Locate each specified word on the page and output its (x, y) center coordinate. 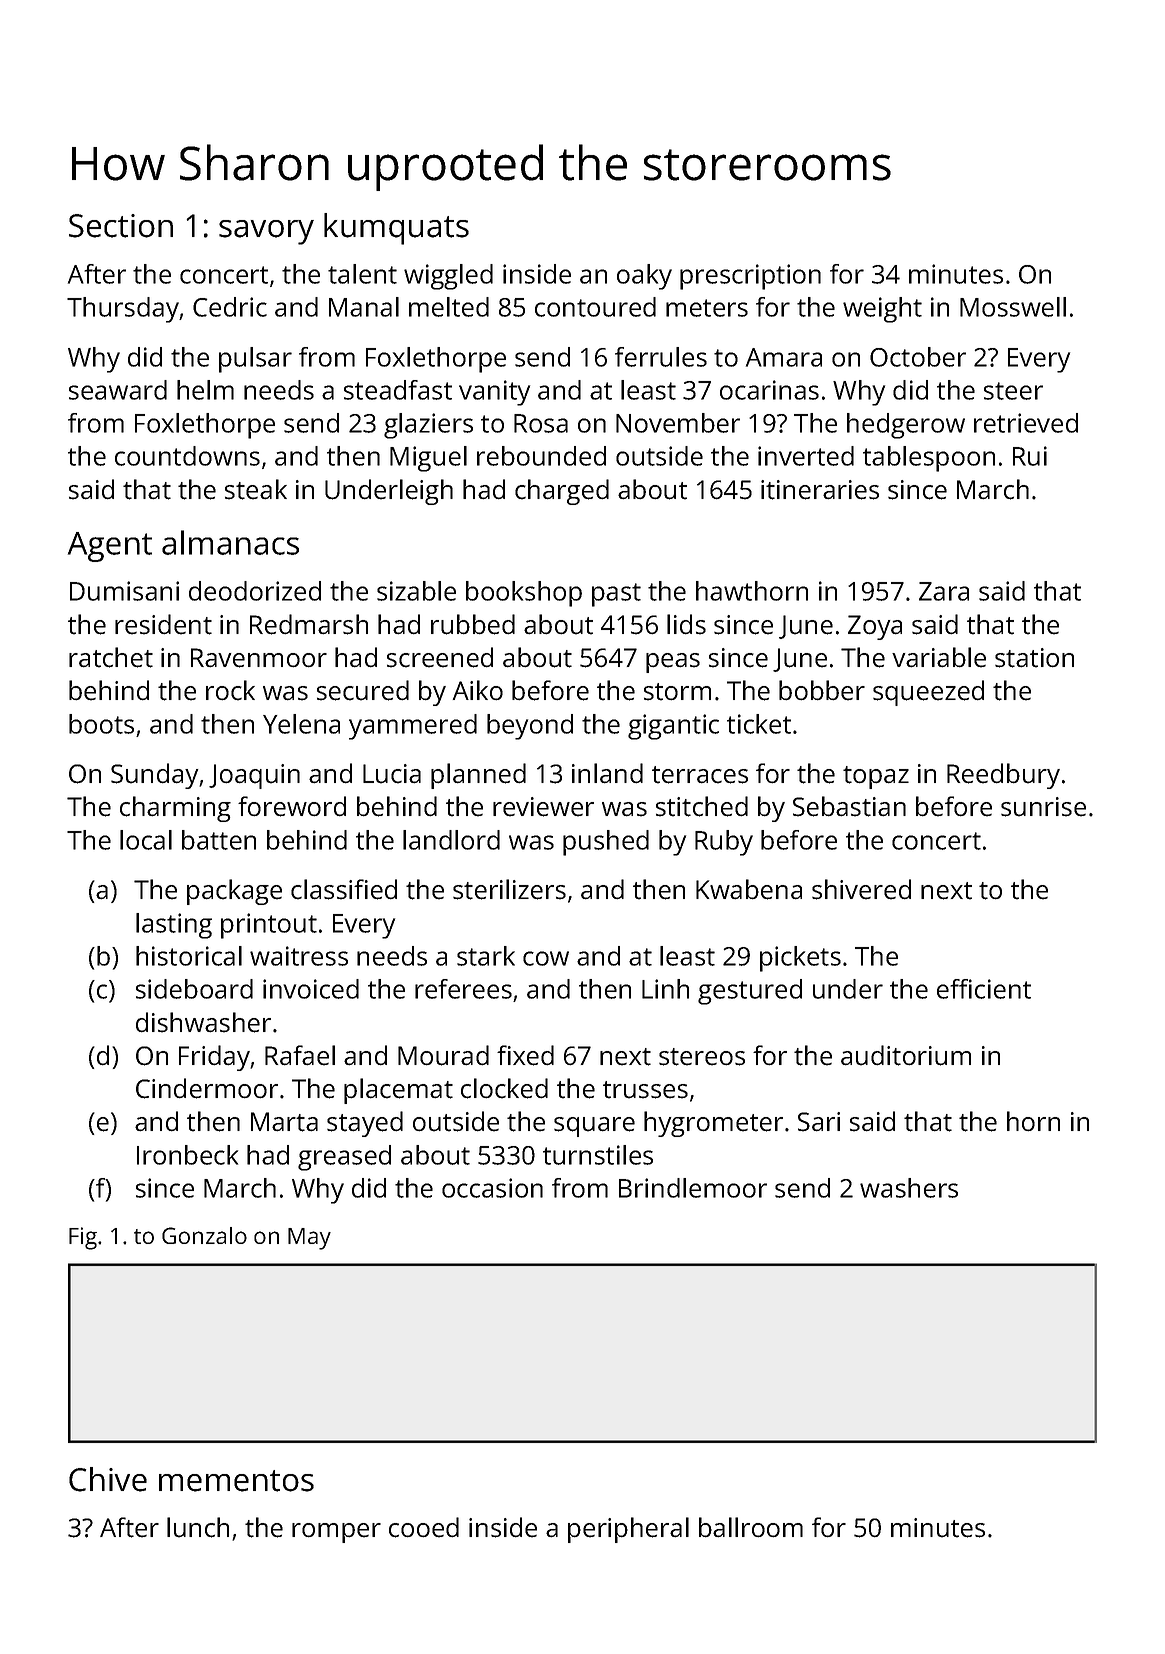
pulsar (255, 360)
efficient (984, 989)
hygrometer (713, 1124)
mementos (236, 1481)
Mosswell (1013, 307)
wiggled (448, 277)
